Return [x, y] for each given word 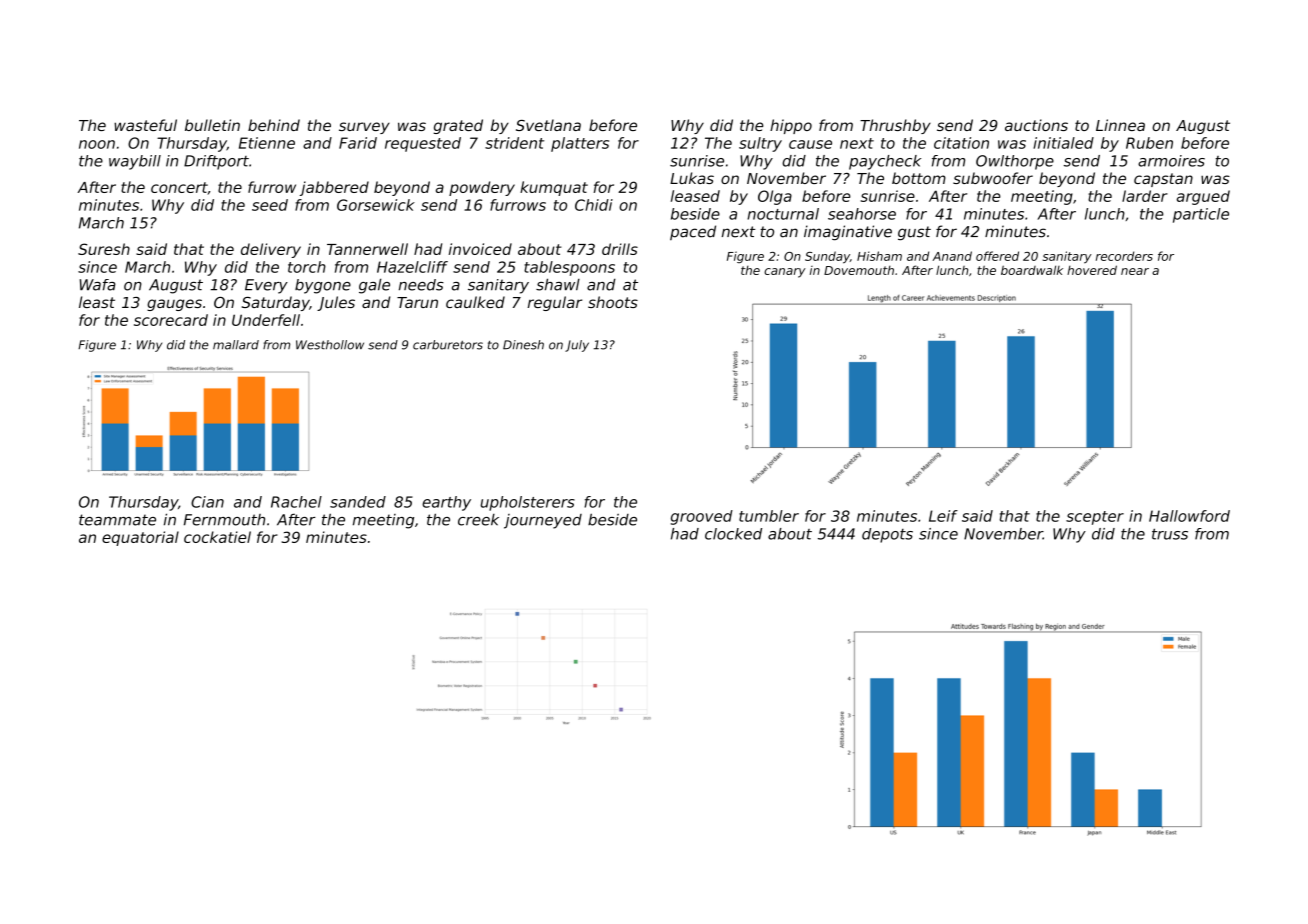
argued [1203, 197]
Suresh [104, 249]
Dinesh [523, 345]
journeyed [543, 521]
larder [1145, 196]
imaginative [848, 233]
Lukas [692, 178]
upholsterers [528, 503]
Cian [207, 502]
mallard [236, 345]
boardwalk [1032, 270]
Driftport [216, 162]
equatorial [140, 538]
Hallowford [1189, 516]
